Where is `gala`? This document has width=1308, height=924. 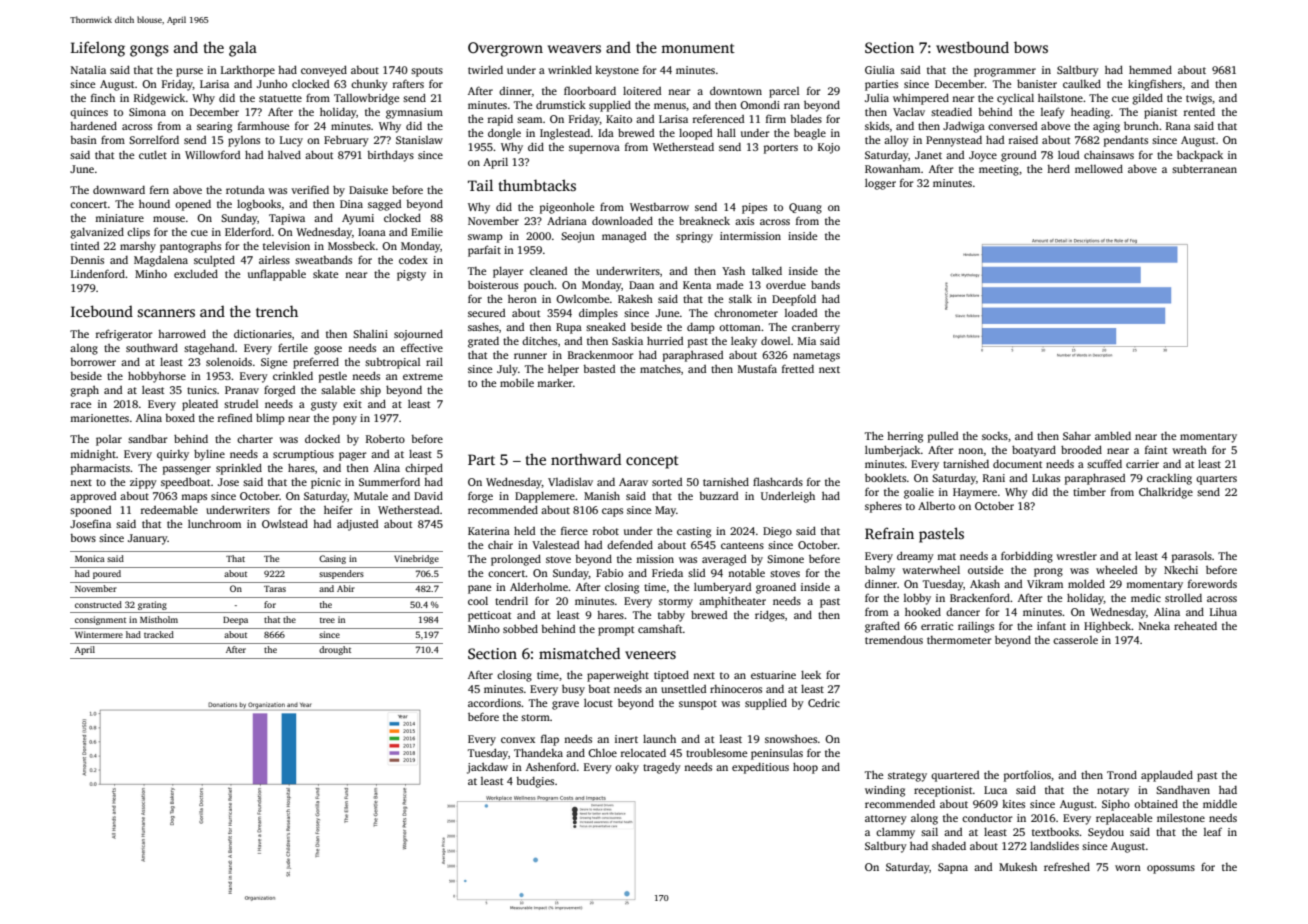 gala is located at coordinates (243, 49).
